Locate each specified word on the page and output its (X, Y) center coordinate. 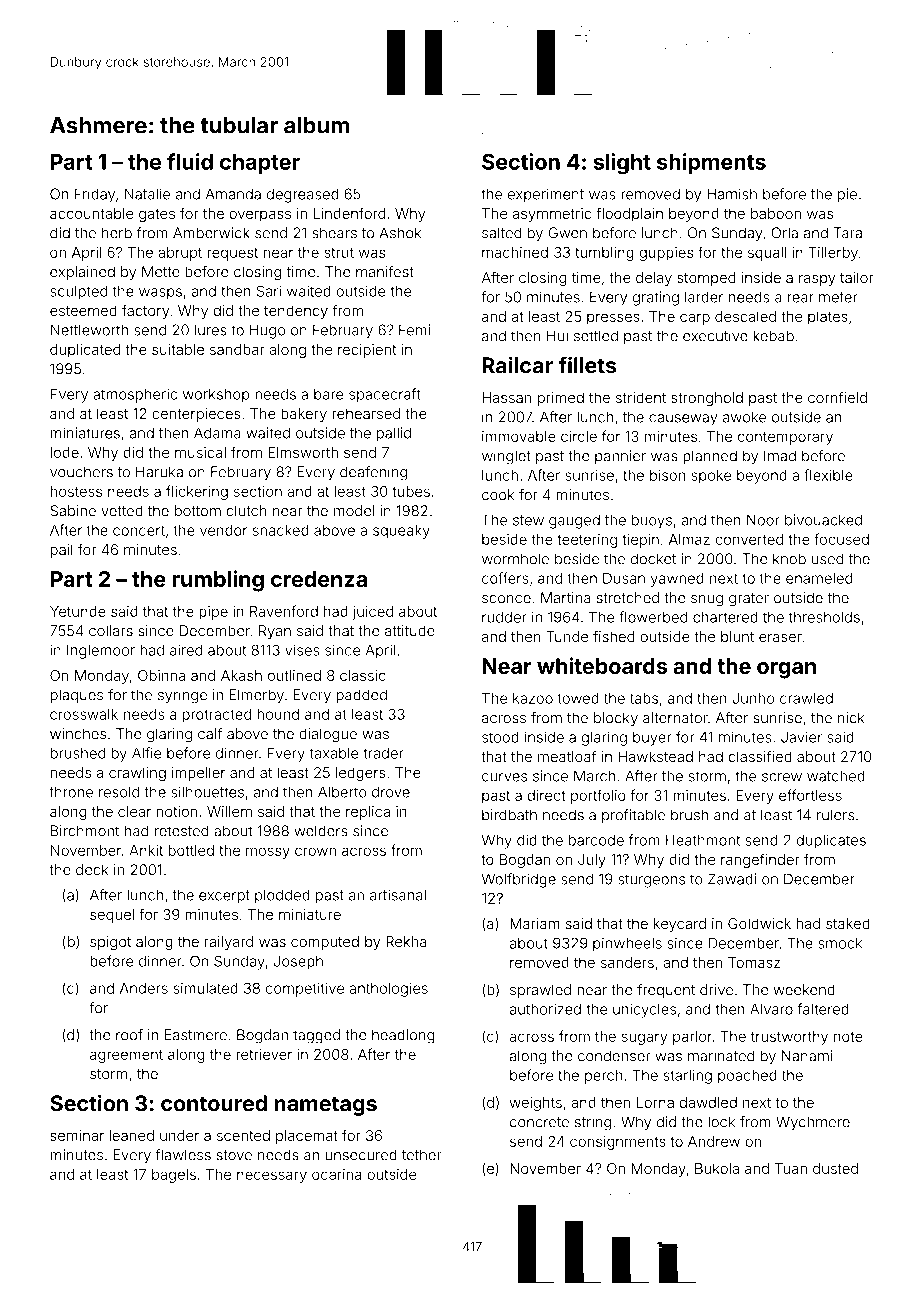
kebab (773, 336)
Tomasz (754, 962)
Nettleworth (89, 330)
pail (61, 551)
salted (502, 233)
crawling (137, 774)
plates (828, 318)
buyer (652, 739)
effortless (810, 795)
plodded (282, 896)
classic (363, 675)
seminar (77, 1135)
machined (515, 252)
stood (500, 737)
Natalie (147, 194)
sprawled (540, 991)
